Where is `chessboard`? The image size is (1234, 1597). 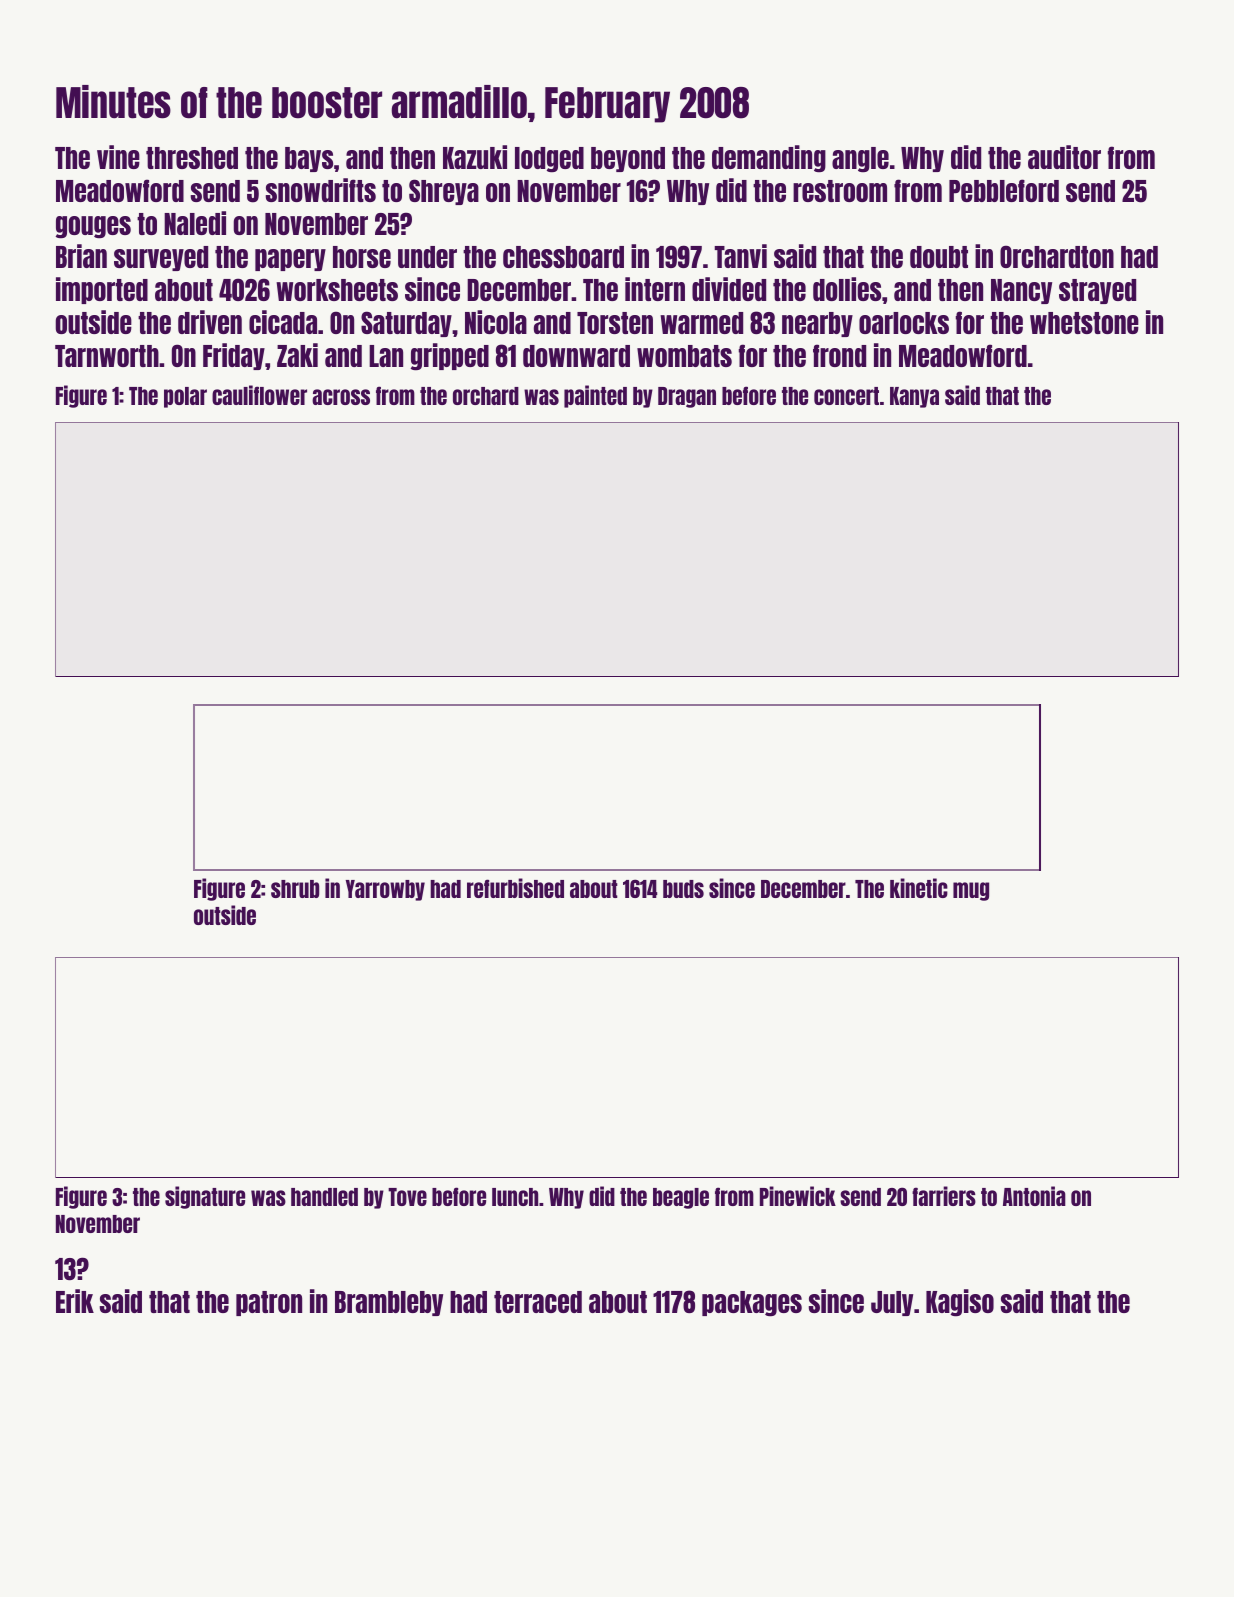
chessboard is located at coordinates (563, 257).
